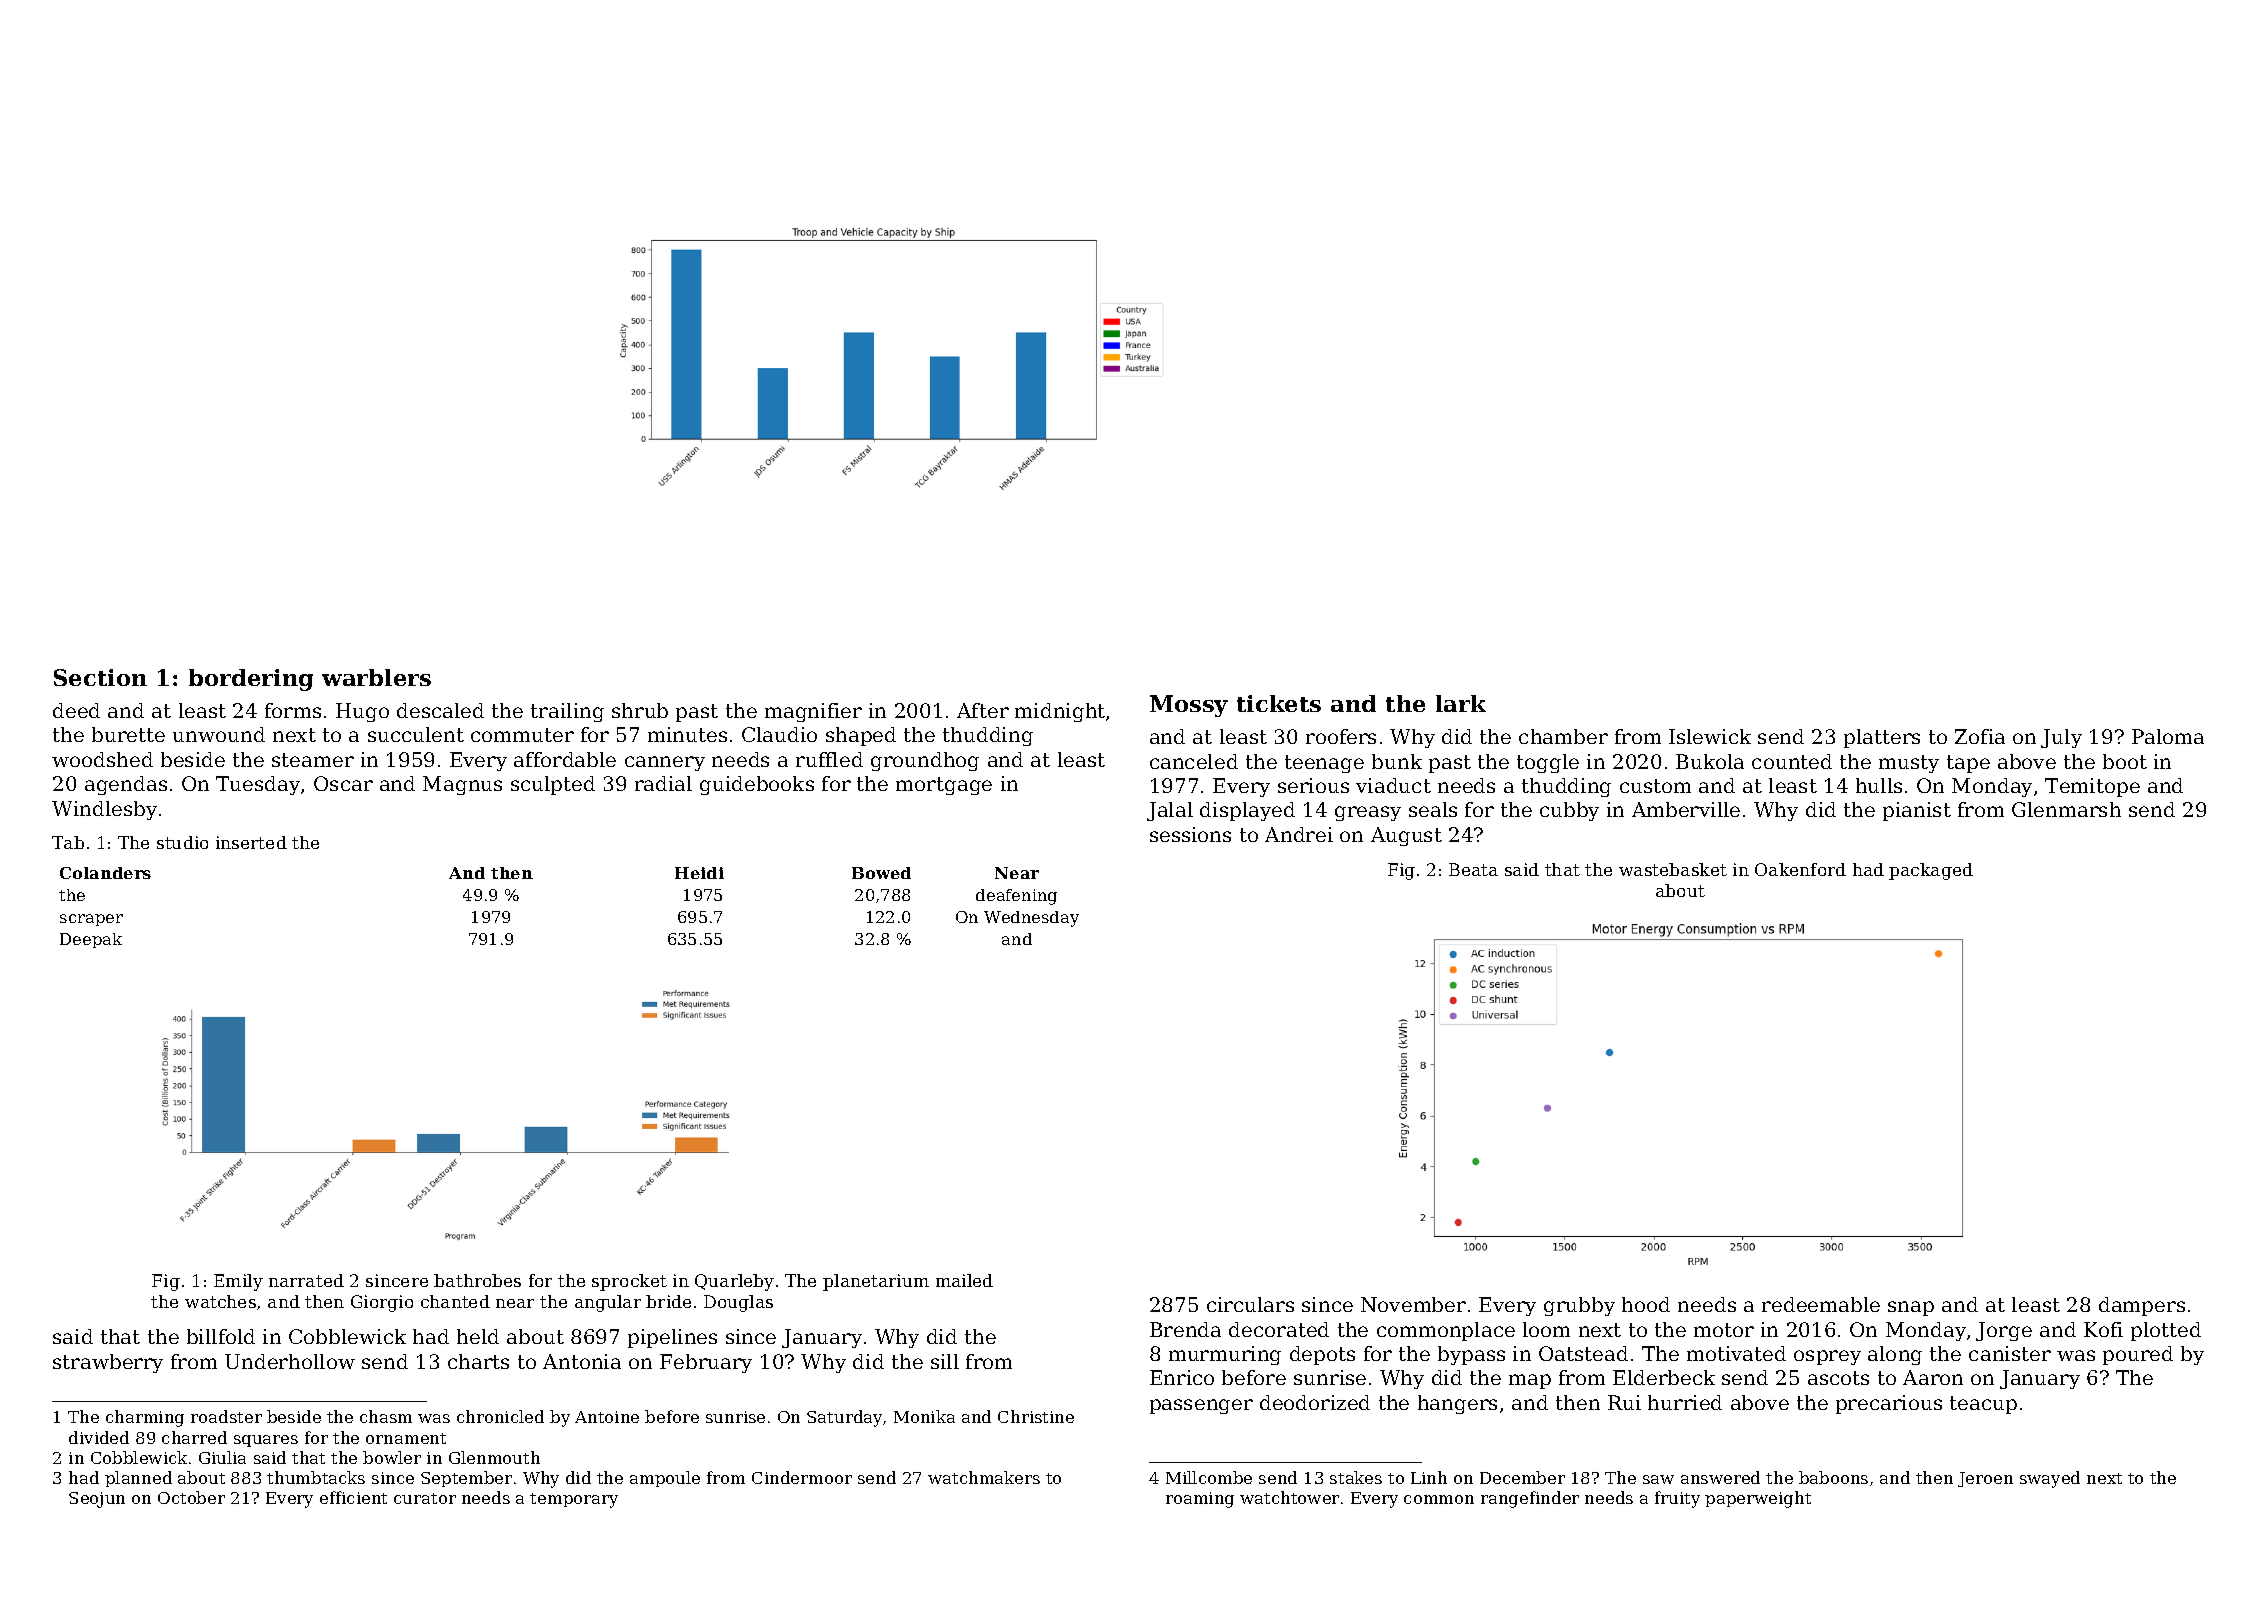 The height and width of the document is (1601, 2264). Describe the element at coordinates (1931, 871) in the document. I see `packaged` at that location.
